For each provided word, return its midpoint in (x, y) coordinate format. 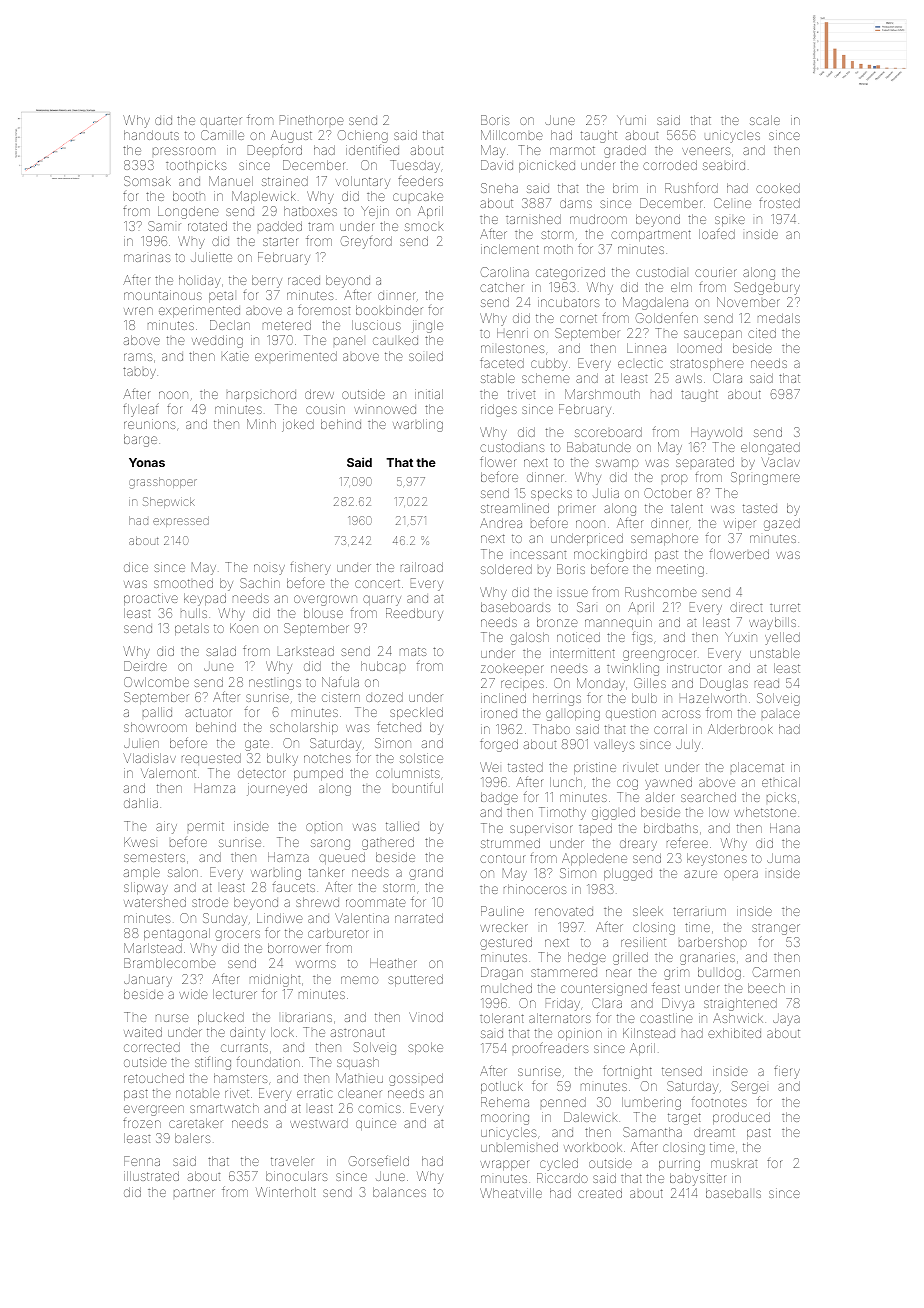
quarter (221, 121)
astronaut (358, 1032)
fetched (399, 727)
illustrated (151, 1176)
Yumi (631, 120)
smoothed (183, 583)
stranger (776, 929)
